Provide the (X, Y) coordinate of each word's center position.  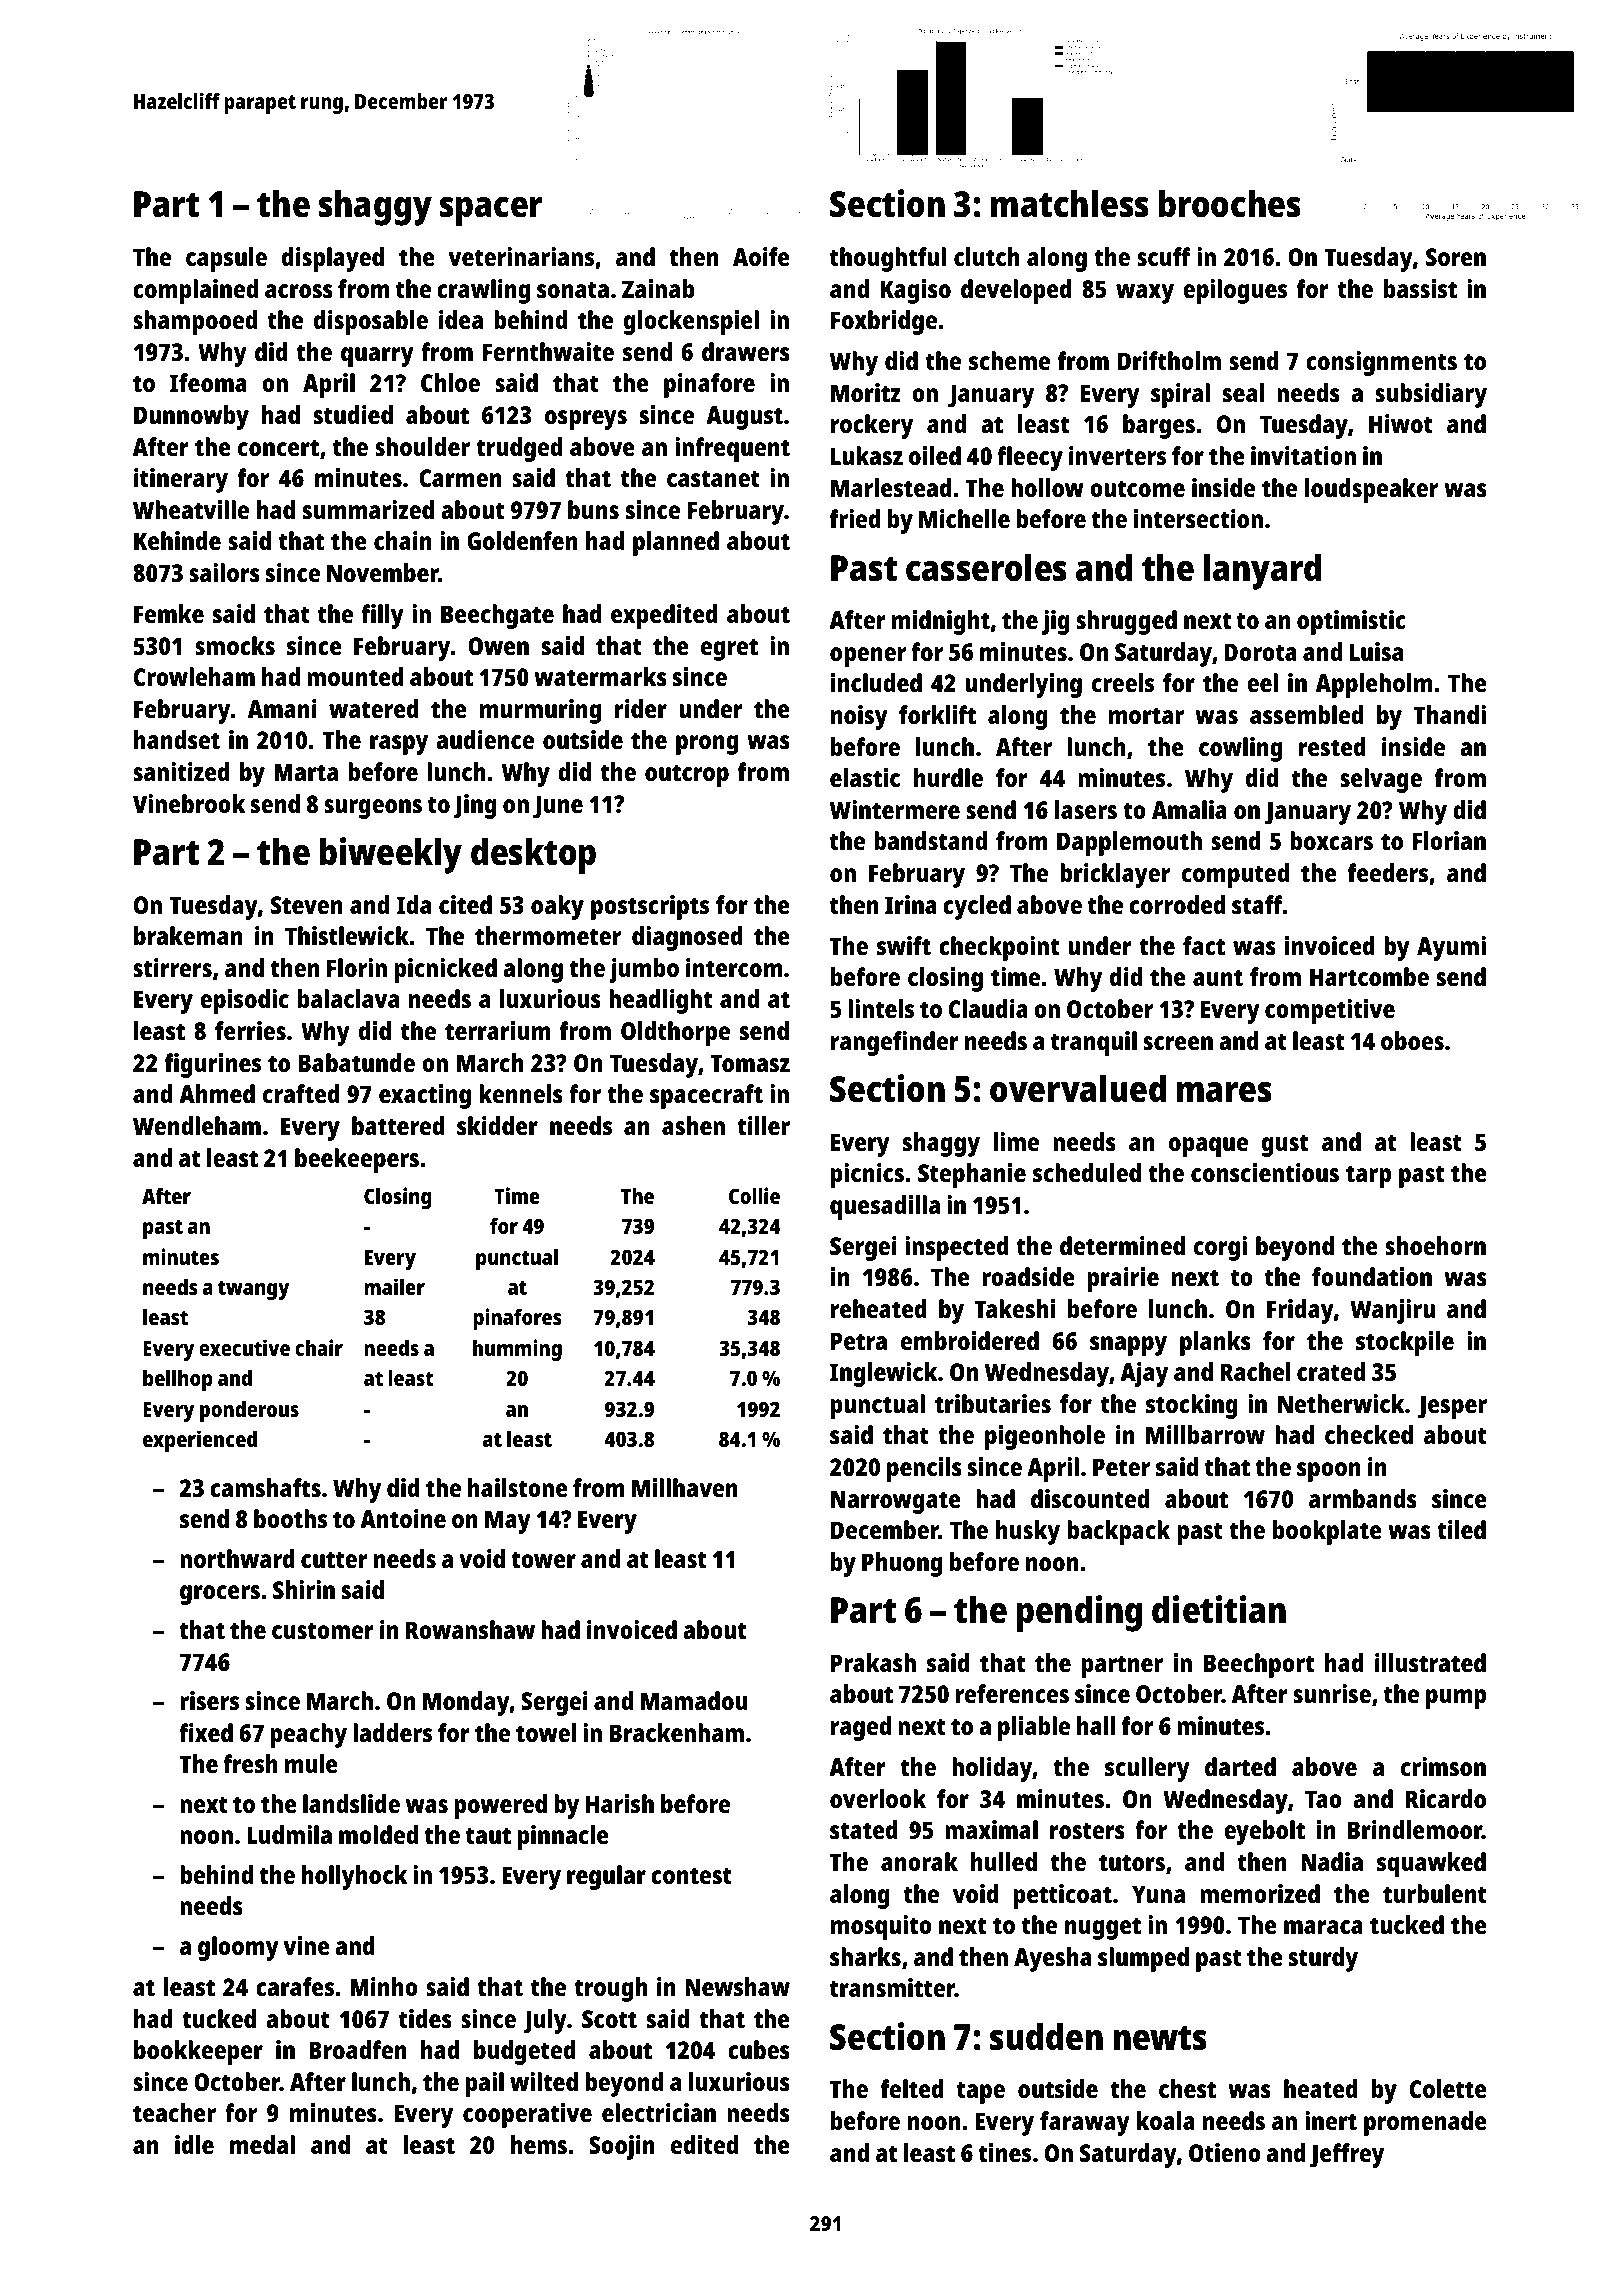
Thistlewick (347, 935)
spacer (491, 211)
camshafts (265, 1487)
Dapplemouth (1129, 843)
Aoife (761, 256)
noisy (859, 717)
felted (912, 2088)
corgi (1220, 1248)
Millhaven (685, 1487)
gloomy (238, 1948)
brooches (1230, 204)
